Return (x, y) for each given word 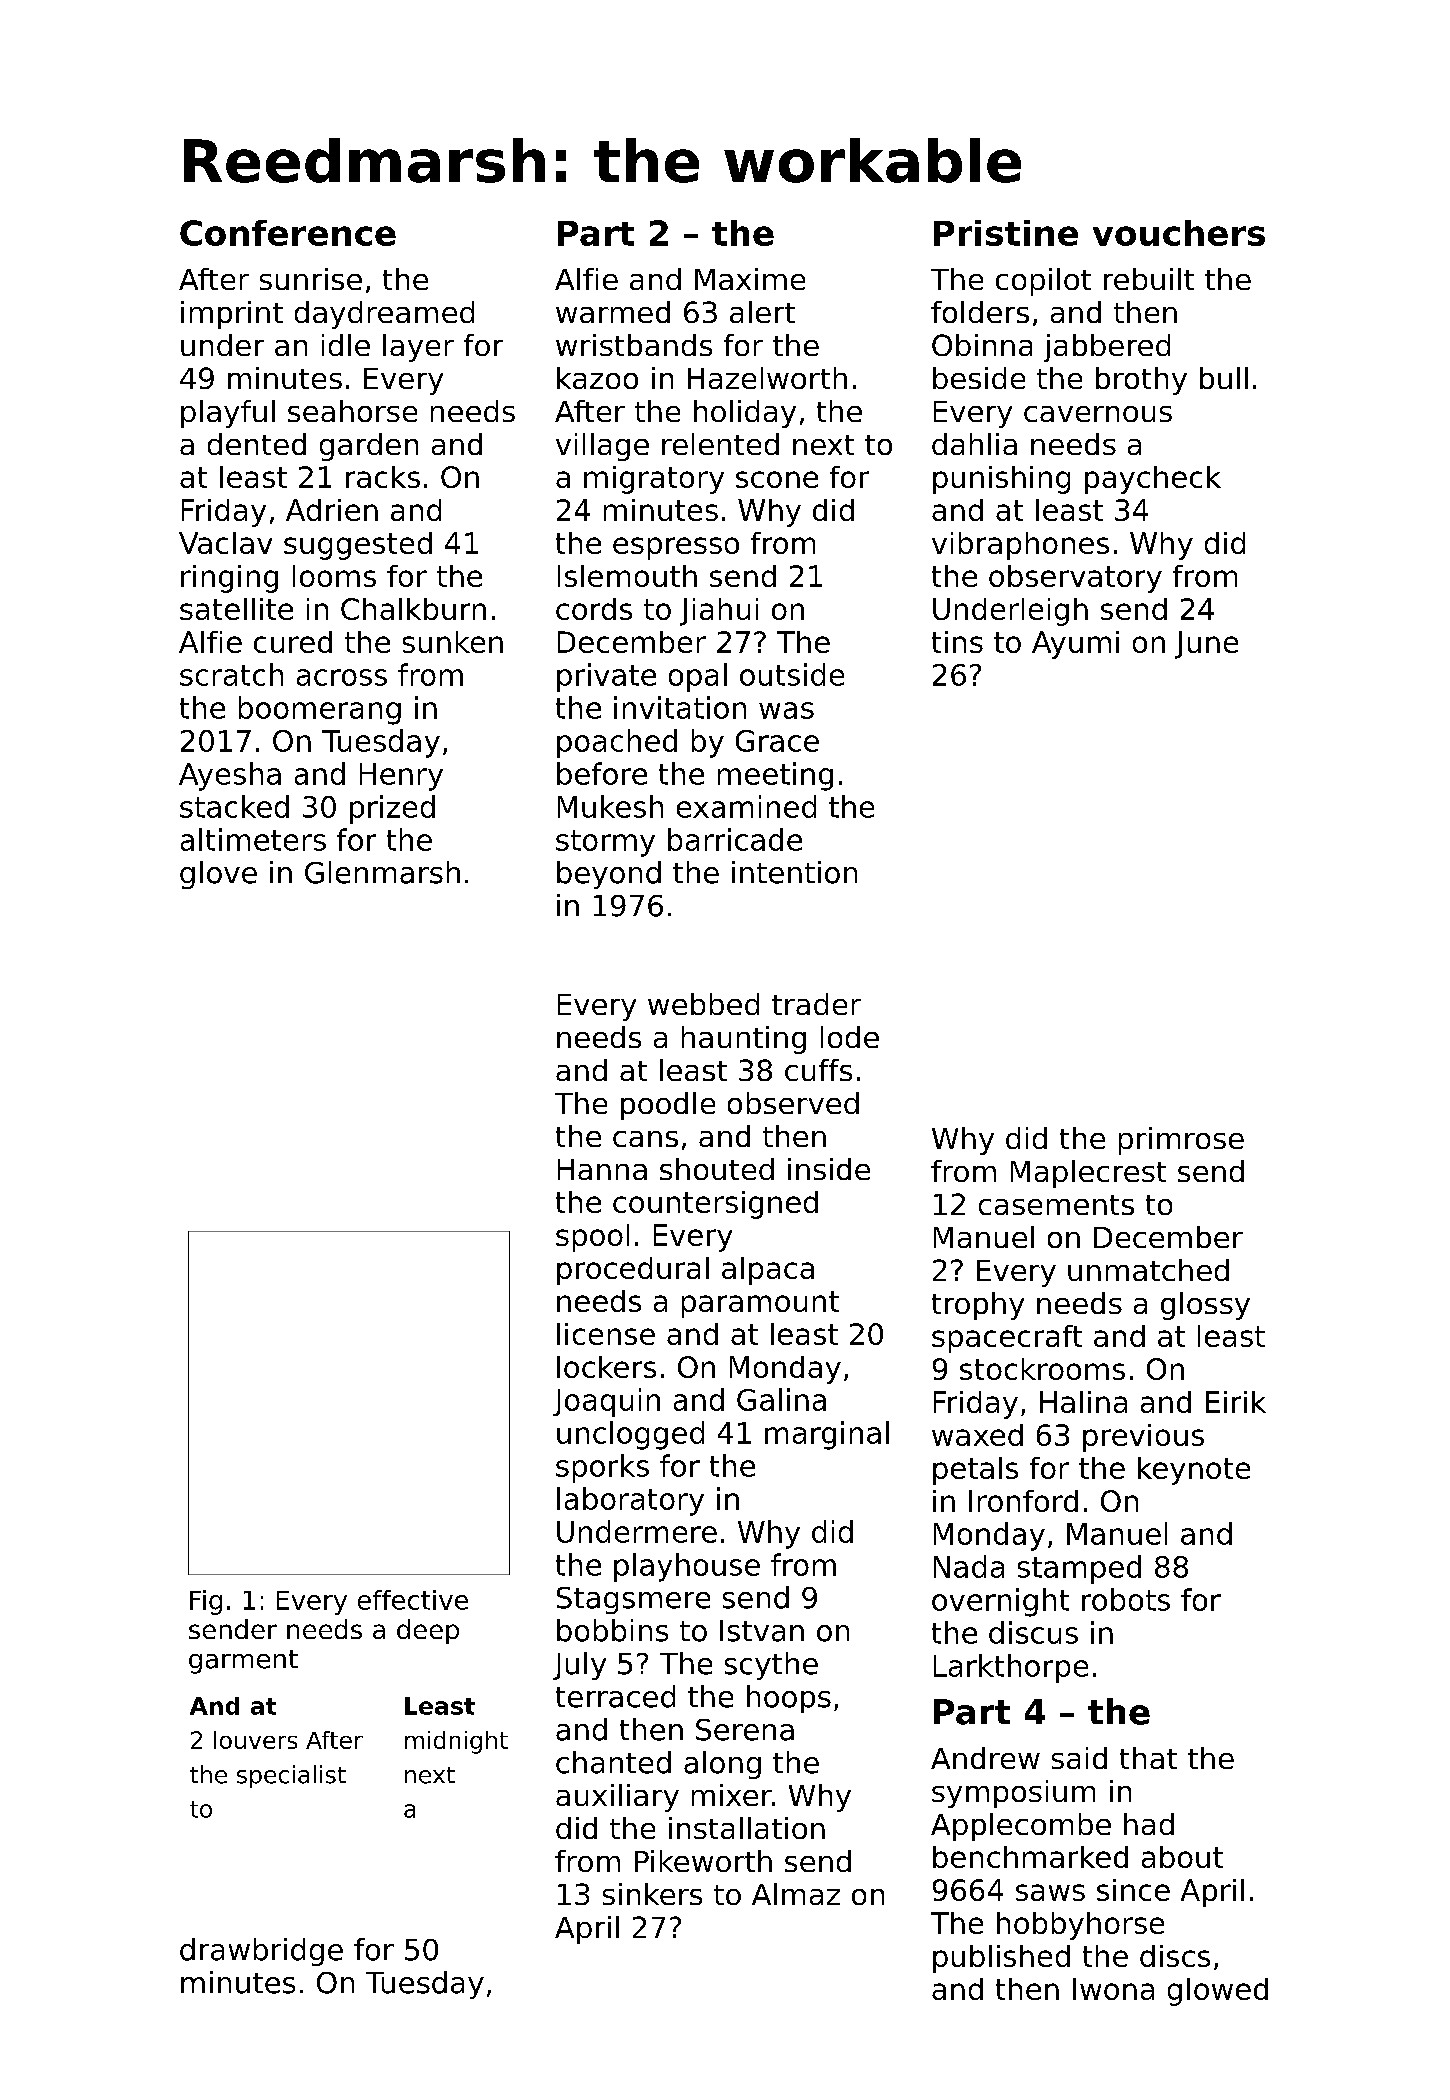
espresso (676, 548)
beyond (609, 875)
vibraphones (1020, 546)
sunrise (311, 279)
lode (850, 1037)
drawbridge (261, 1952)
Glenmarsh (382, 872)
